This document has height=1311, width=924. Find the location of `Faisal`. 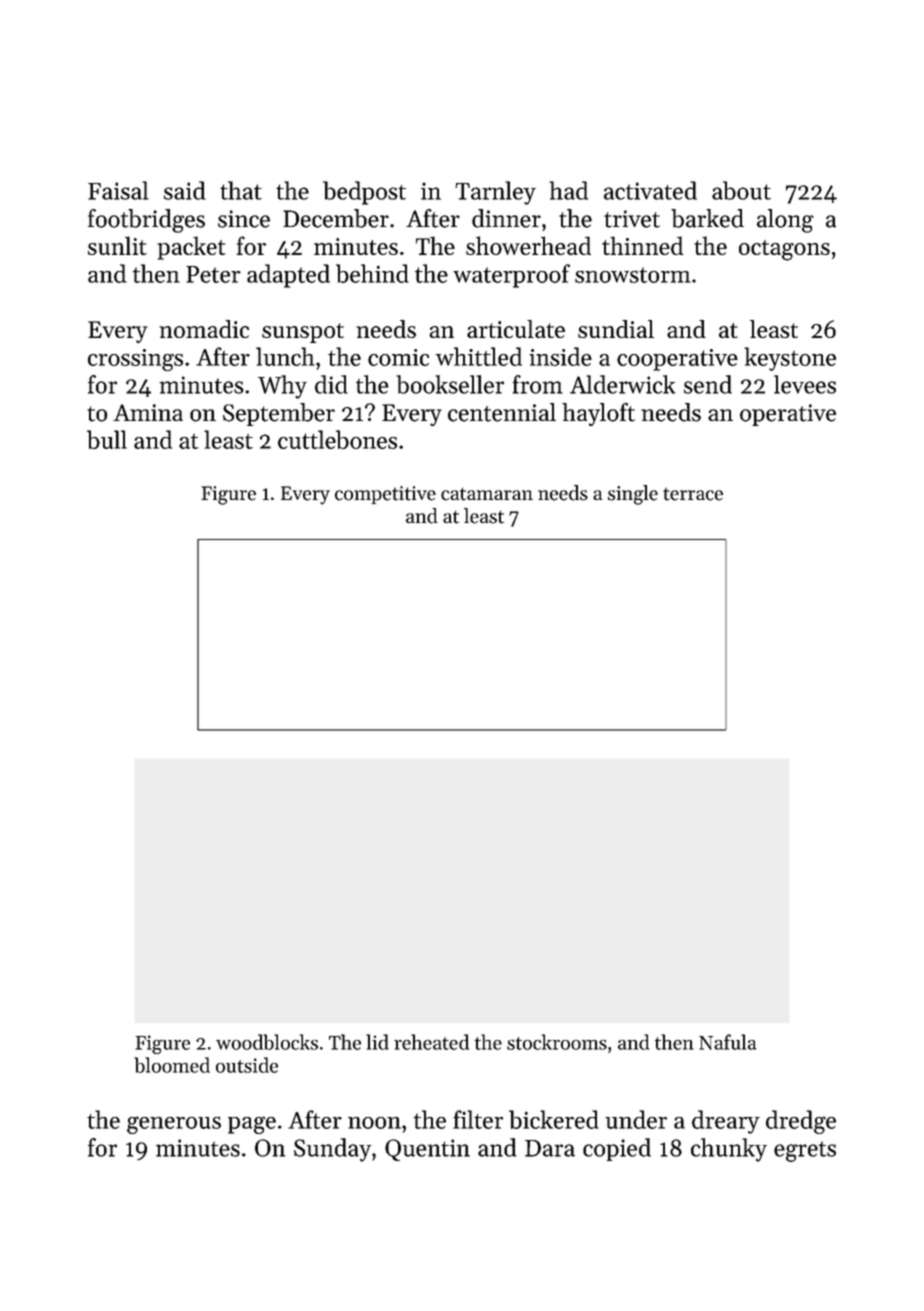

Faisal is located at coordinates (118, 190).
